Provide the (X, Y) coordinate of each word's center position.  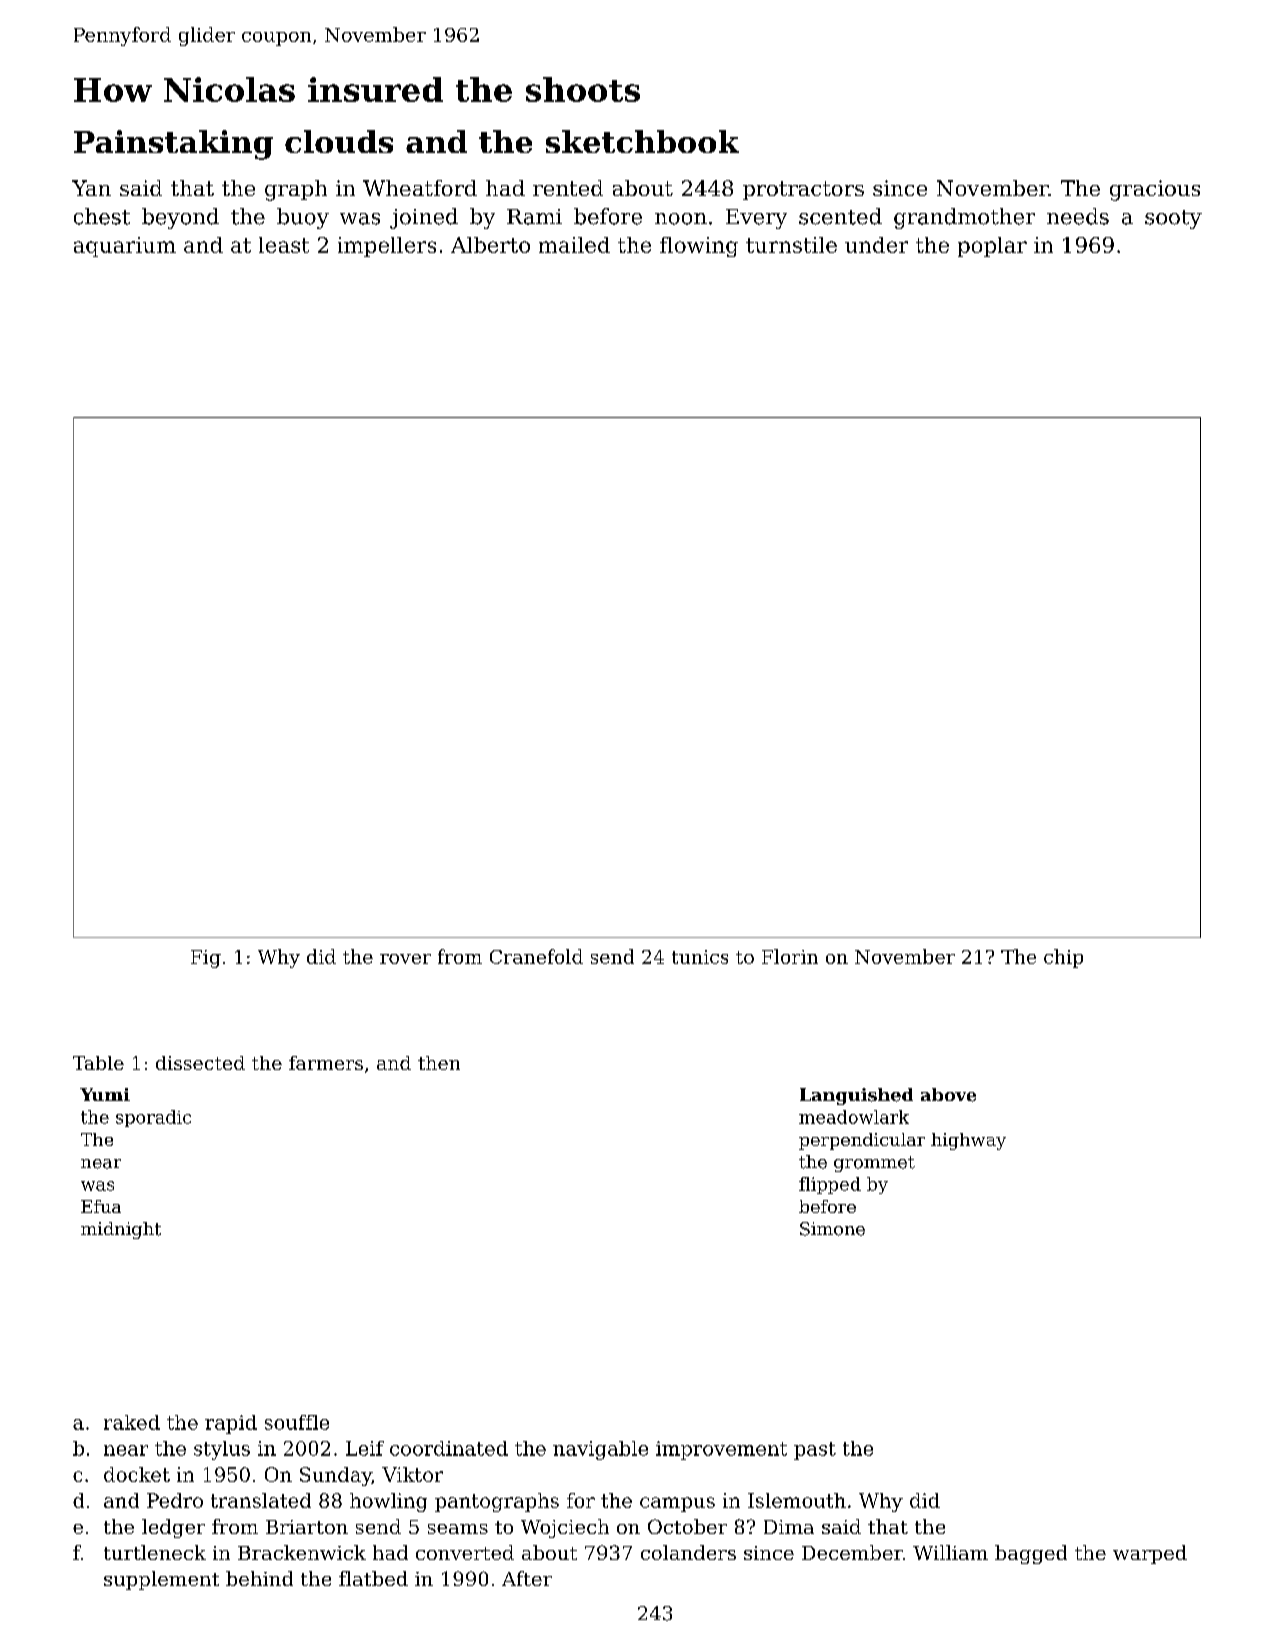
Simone (832, 1229)
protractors (803, 190)
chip (1063, 958)
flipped (830, 1185)
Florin (790, 956)
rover (405, 959)
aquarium (125, 247)
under (876, 245)
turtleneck (155, 1552)
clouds (339, 141)
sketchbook (642, 141)
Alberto (490, 245)
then (439, 1063)
